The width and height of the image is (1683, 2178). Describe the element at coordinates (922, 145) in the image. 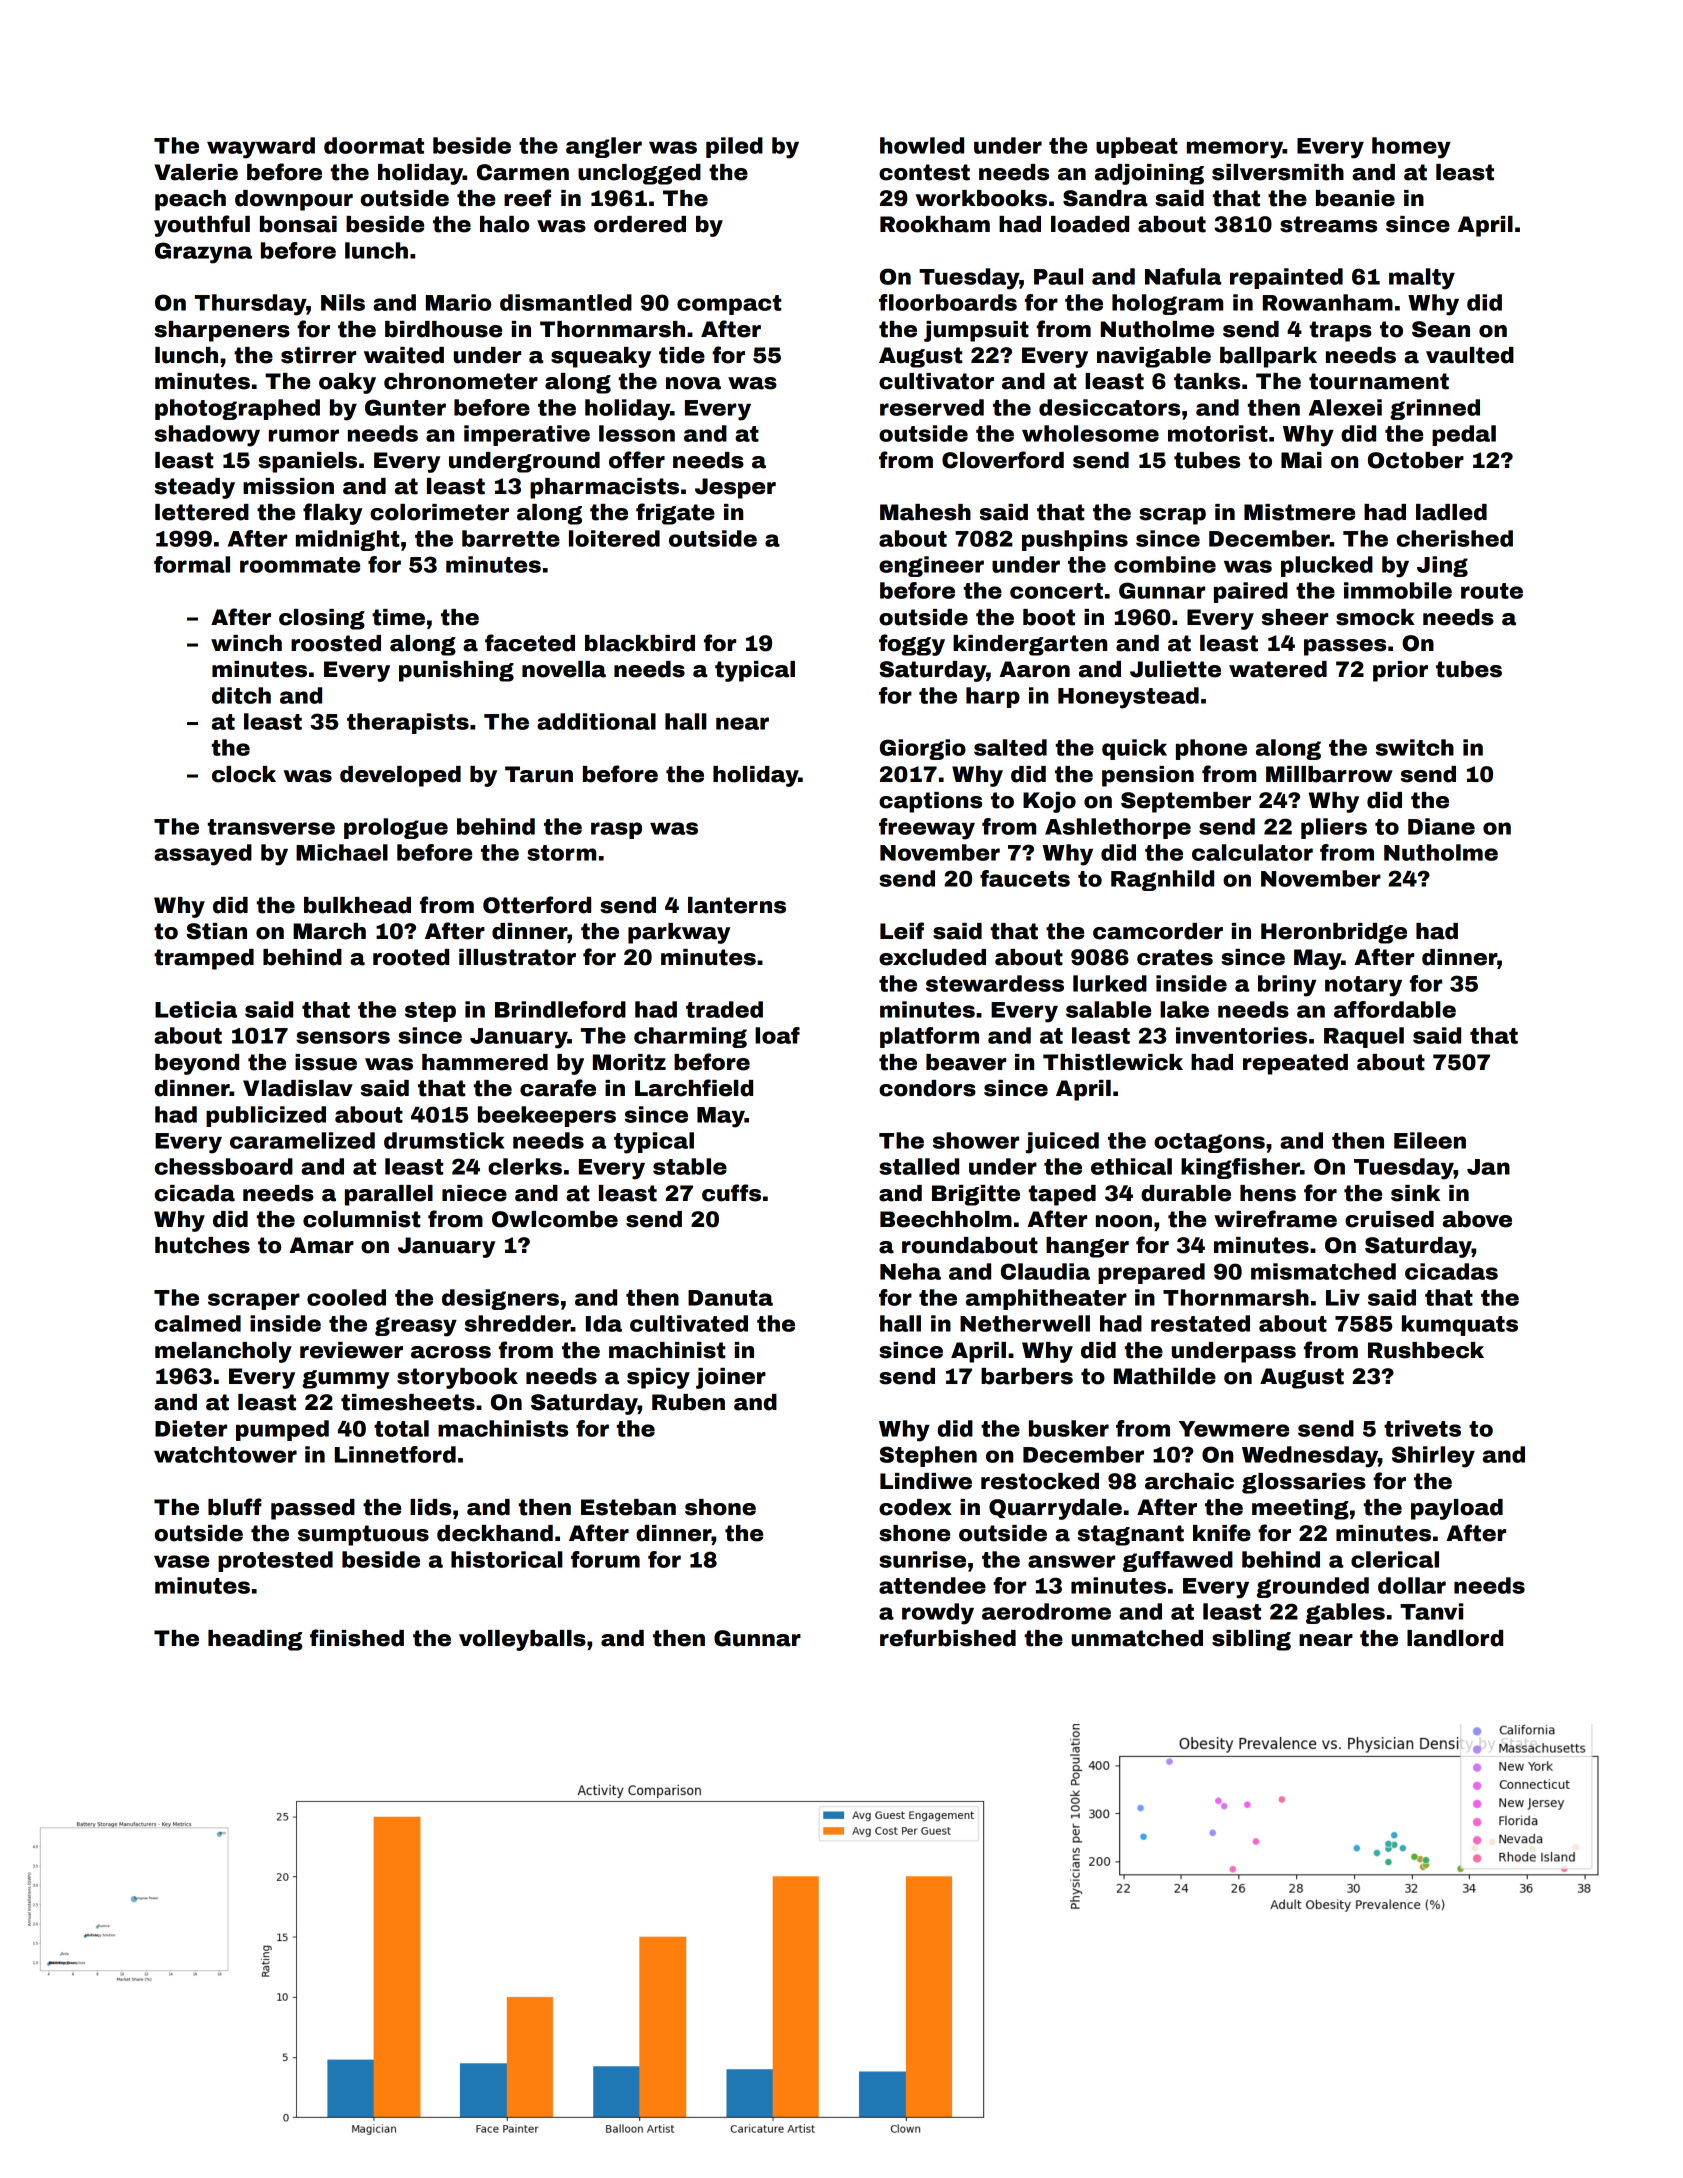

I see `howled` at that location.
